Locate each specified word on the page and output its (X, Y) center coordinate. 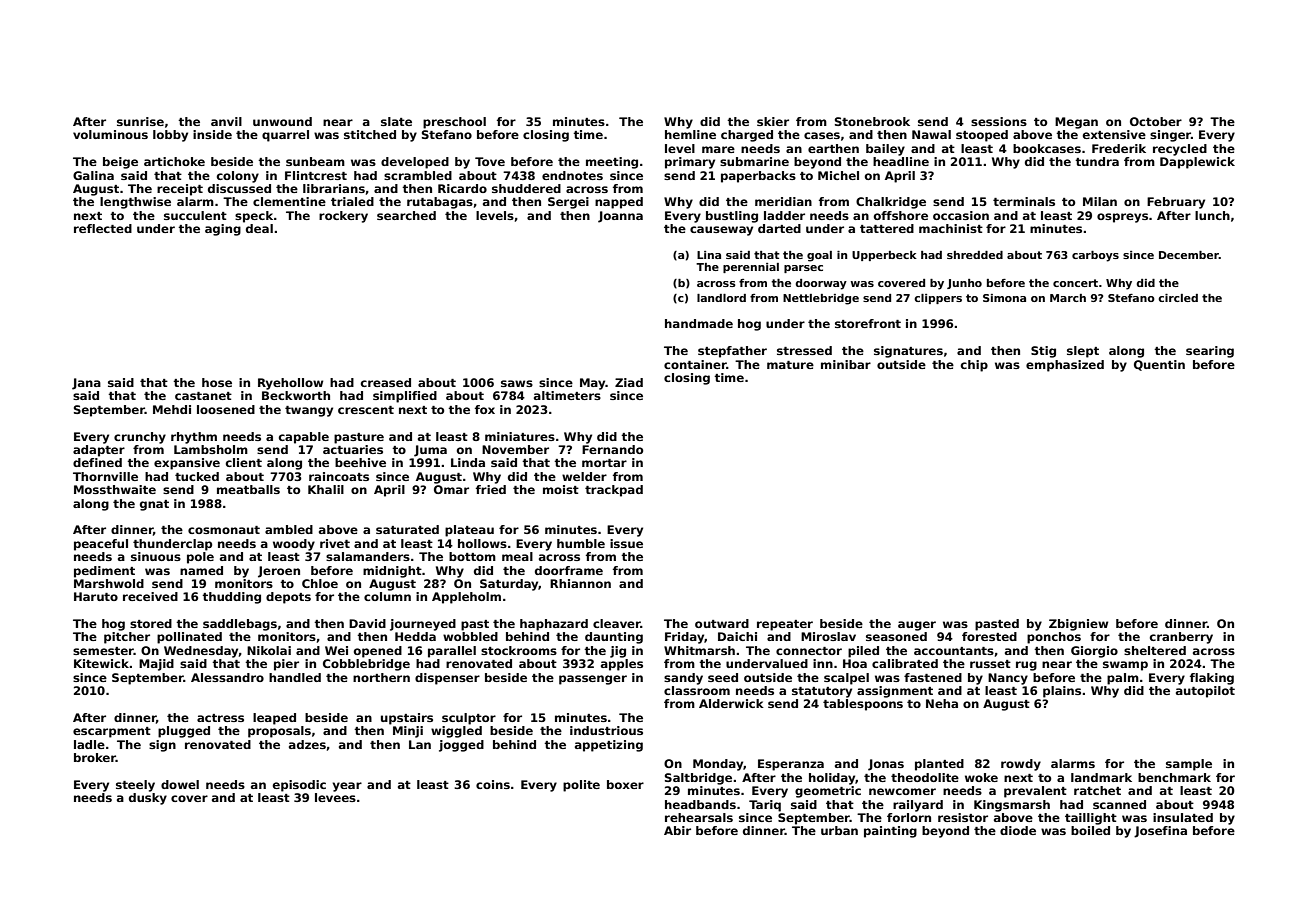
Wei (336, 650)
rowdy (1021, 765)
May (593, 384)
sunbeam (315, 161)
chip (974, 366)
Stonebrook (872, 121)
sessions (999, 121)
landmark (1101, 777)
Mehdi (172, 409)
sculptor (469, 719)
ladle (89, 744)
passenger (593, 680)
